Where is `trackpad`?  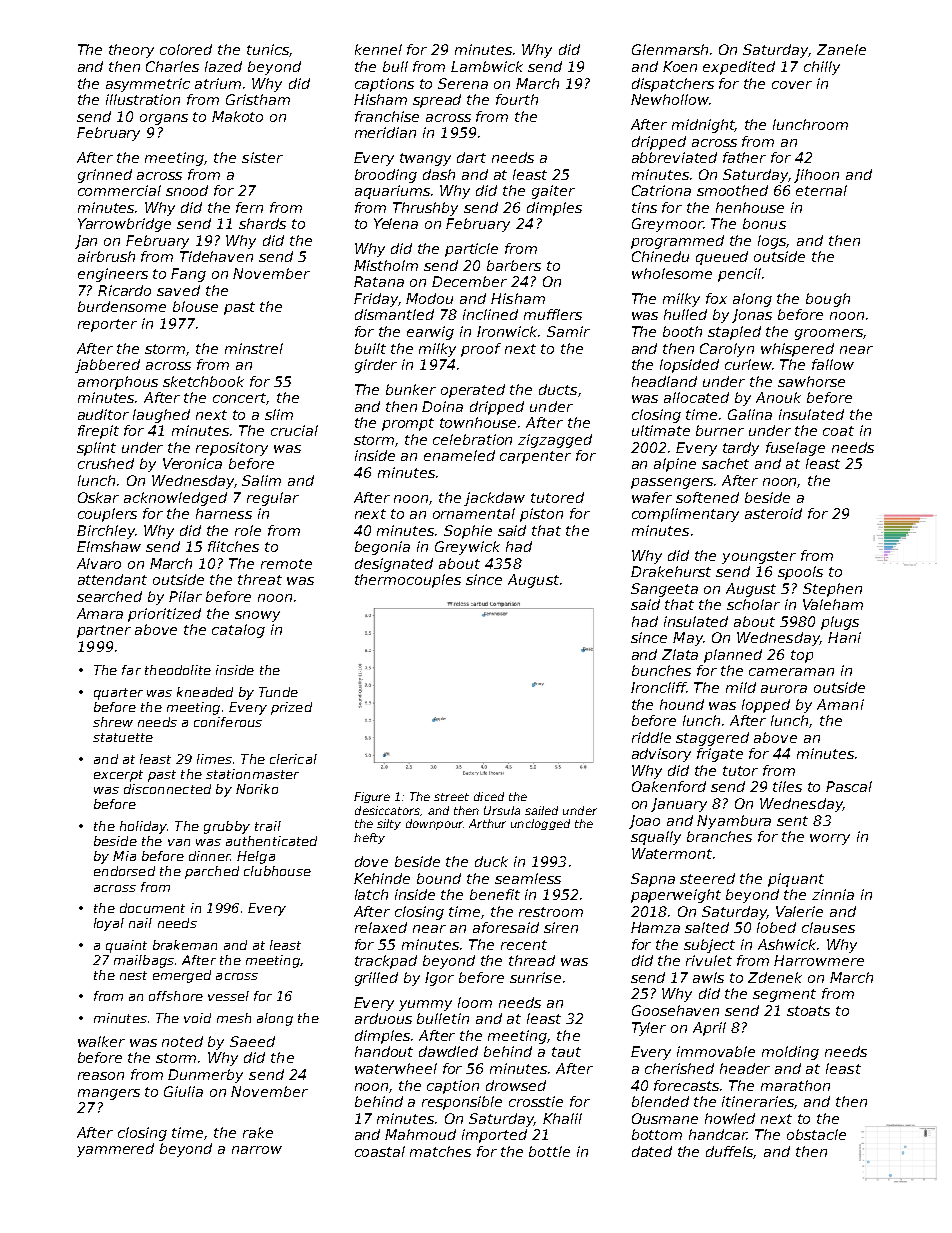 trackpad is located at coordinates (386, 962).
